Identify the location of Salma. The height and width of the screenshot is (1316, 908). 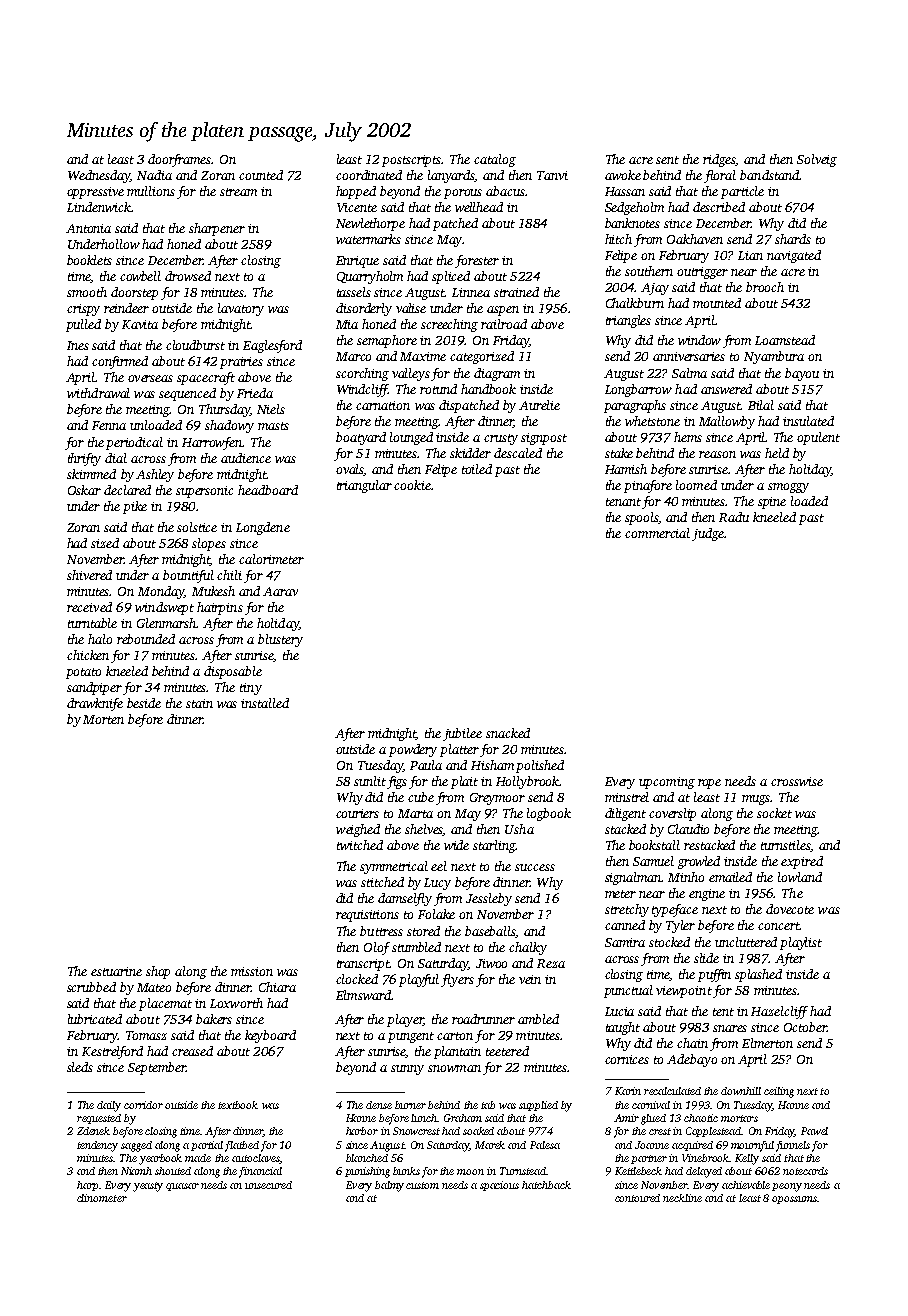
(689, 373).
